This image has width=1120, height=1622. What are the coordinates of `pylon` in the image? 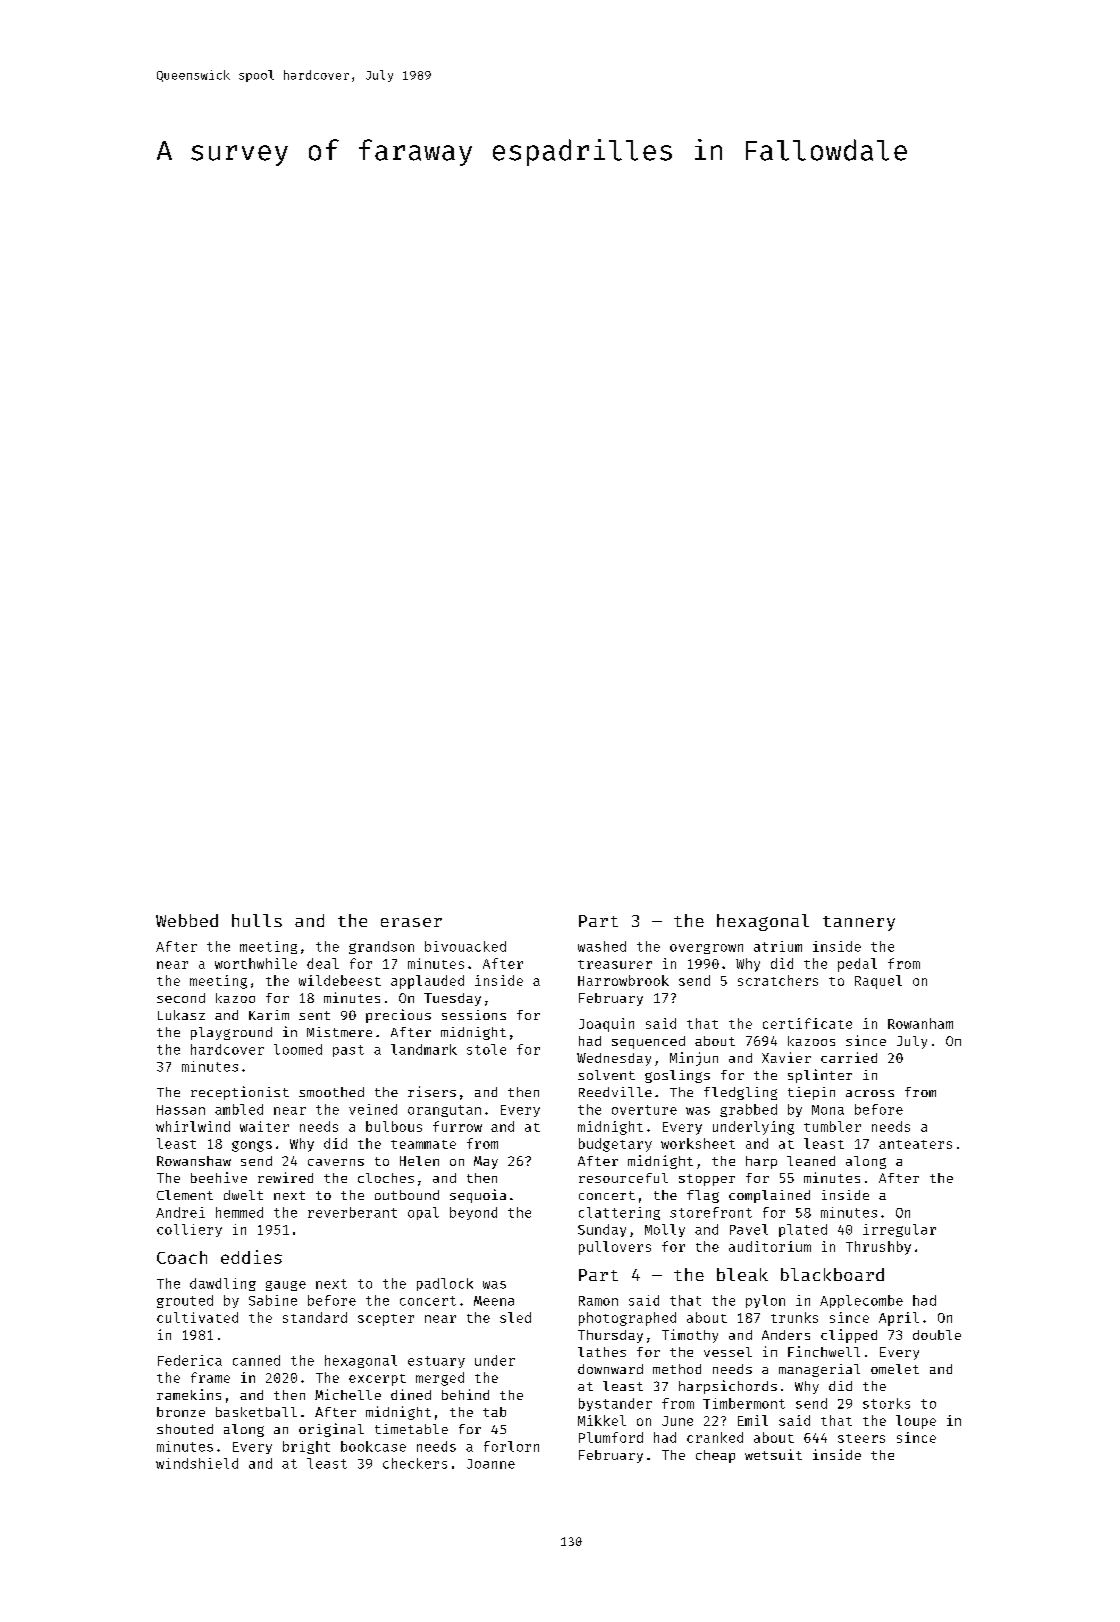 It's located at (765, 1301).
